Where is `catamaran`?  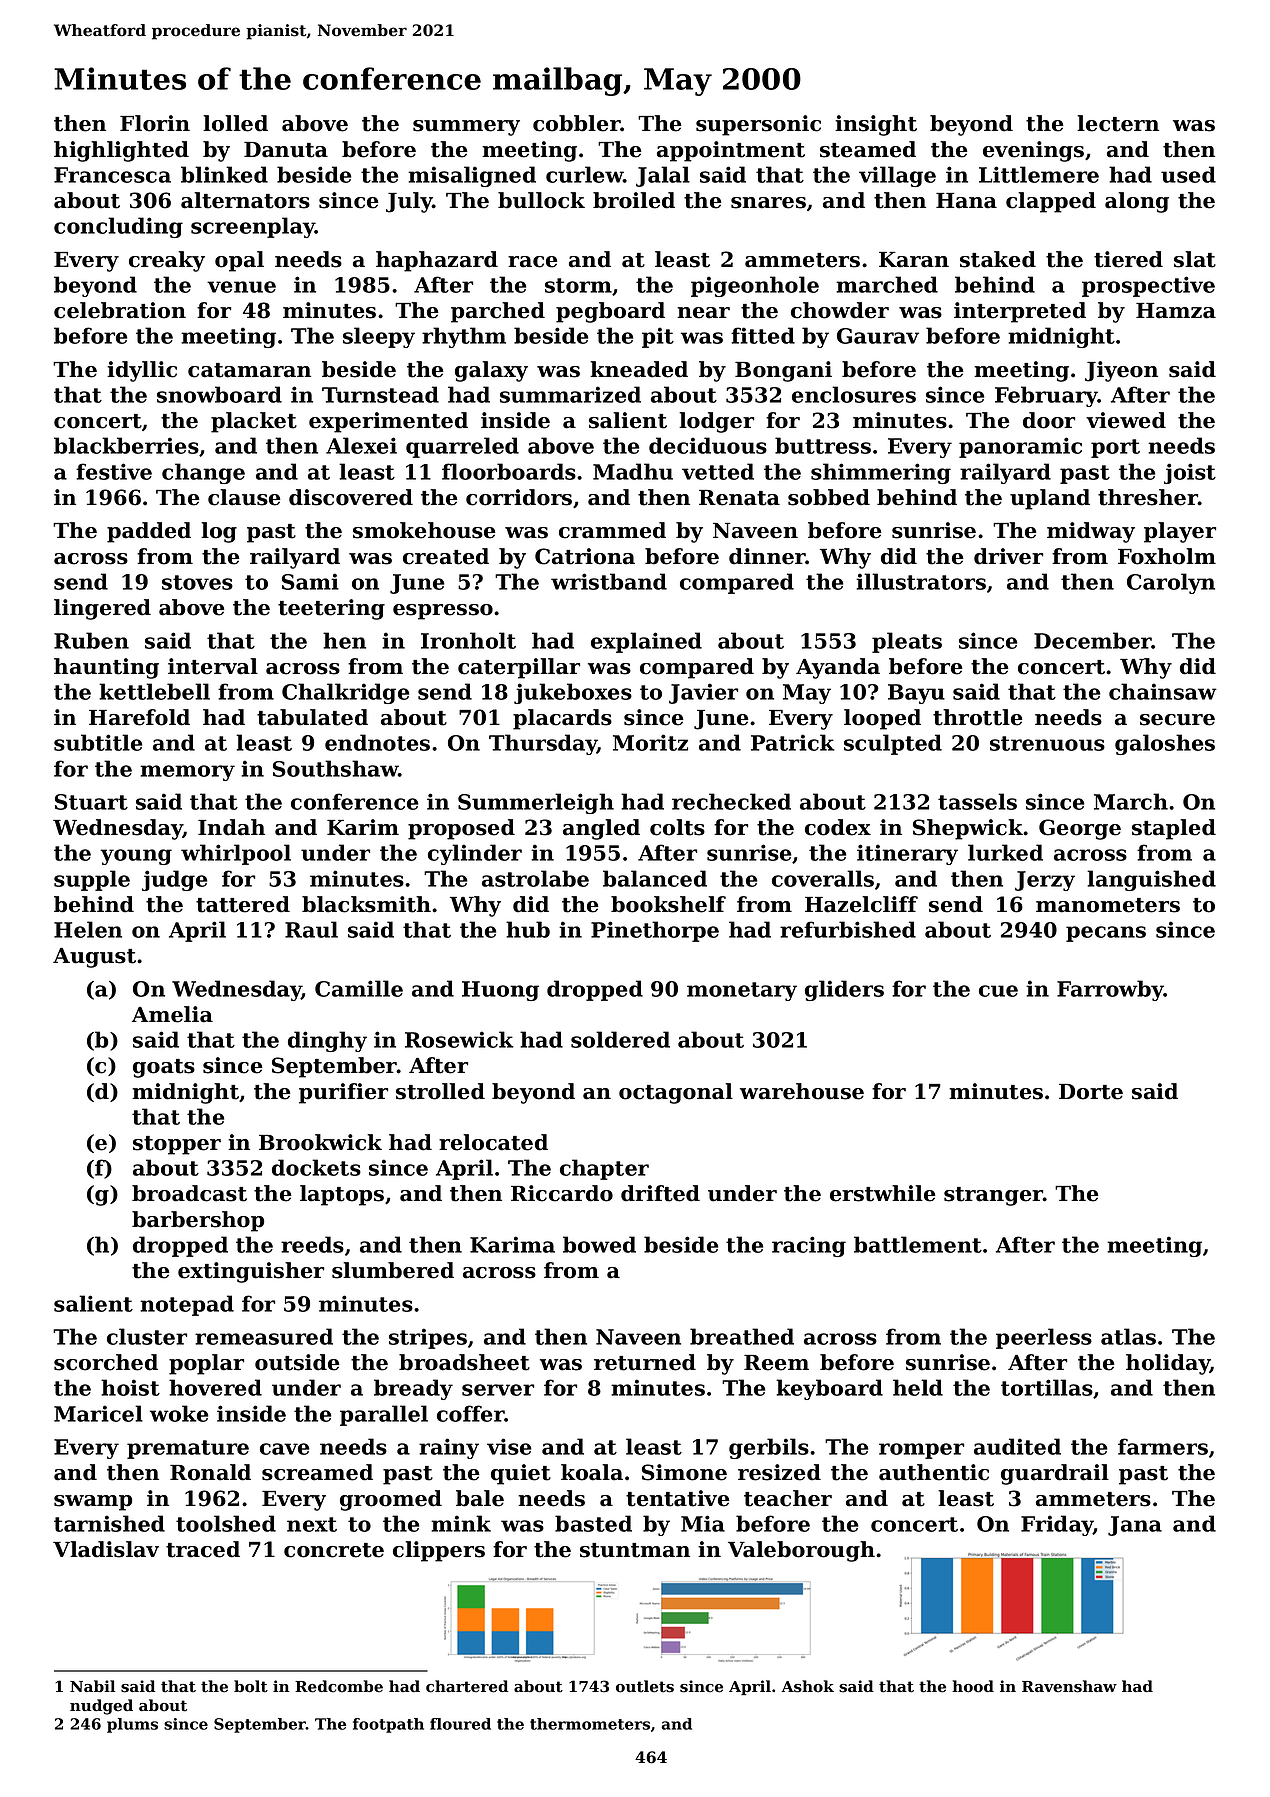
catamaran is located at coordinates (249, 370).
